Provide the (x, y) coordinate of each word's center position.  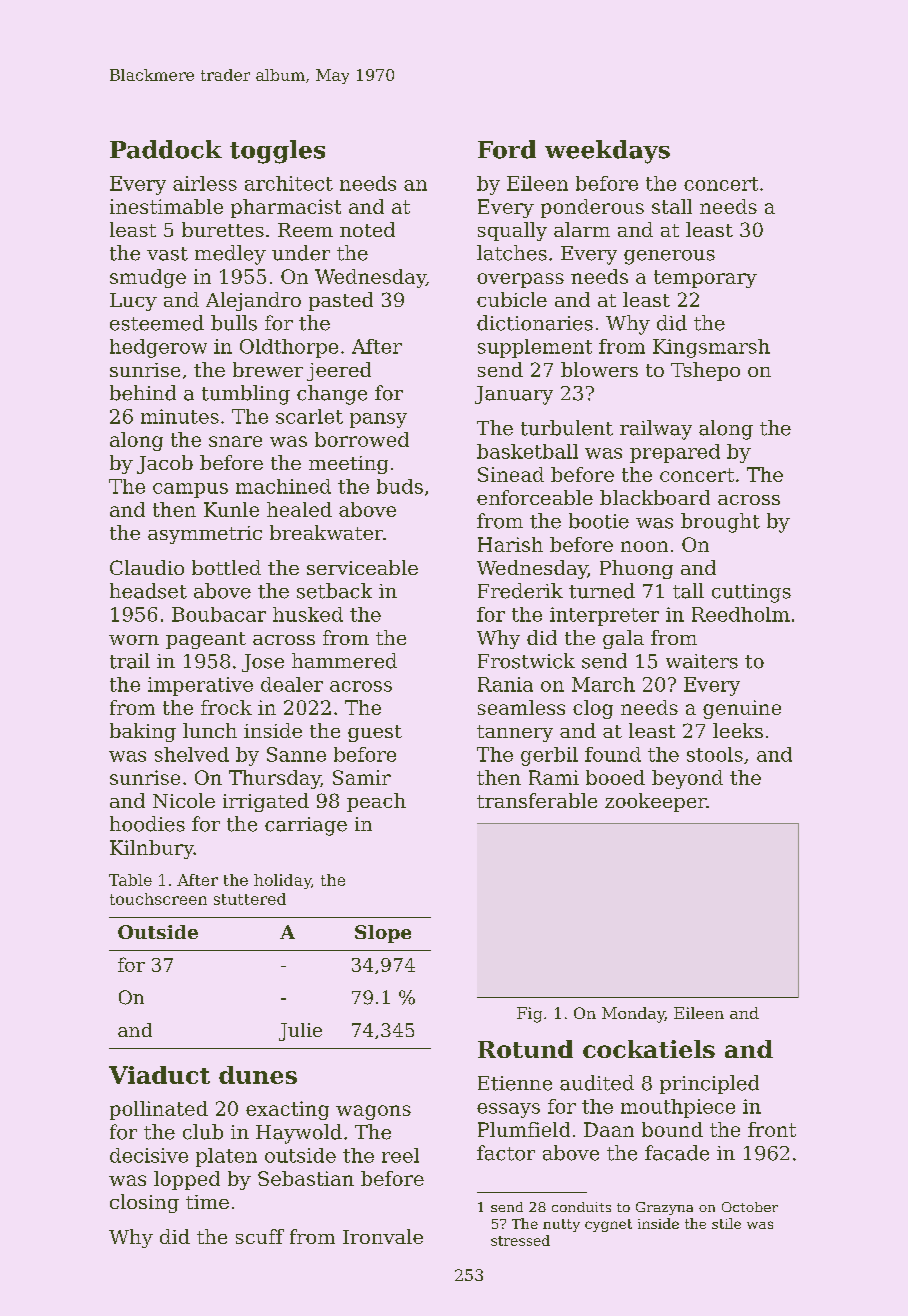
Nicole (184, 800)
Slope (383, 934)
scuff (260, 1236)
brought (720, 523)
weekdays (607, 152)
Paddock (166, 149)
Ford (507, 149)
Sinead (511, 474)
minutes (180, 416)
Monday (633, 1015)
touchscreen (158, 899)
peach (376, 802)
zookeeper (656, 802)
